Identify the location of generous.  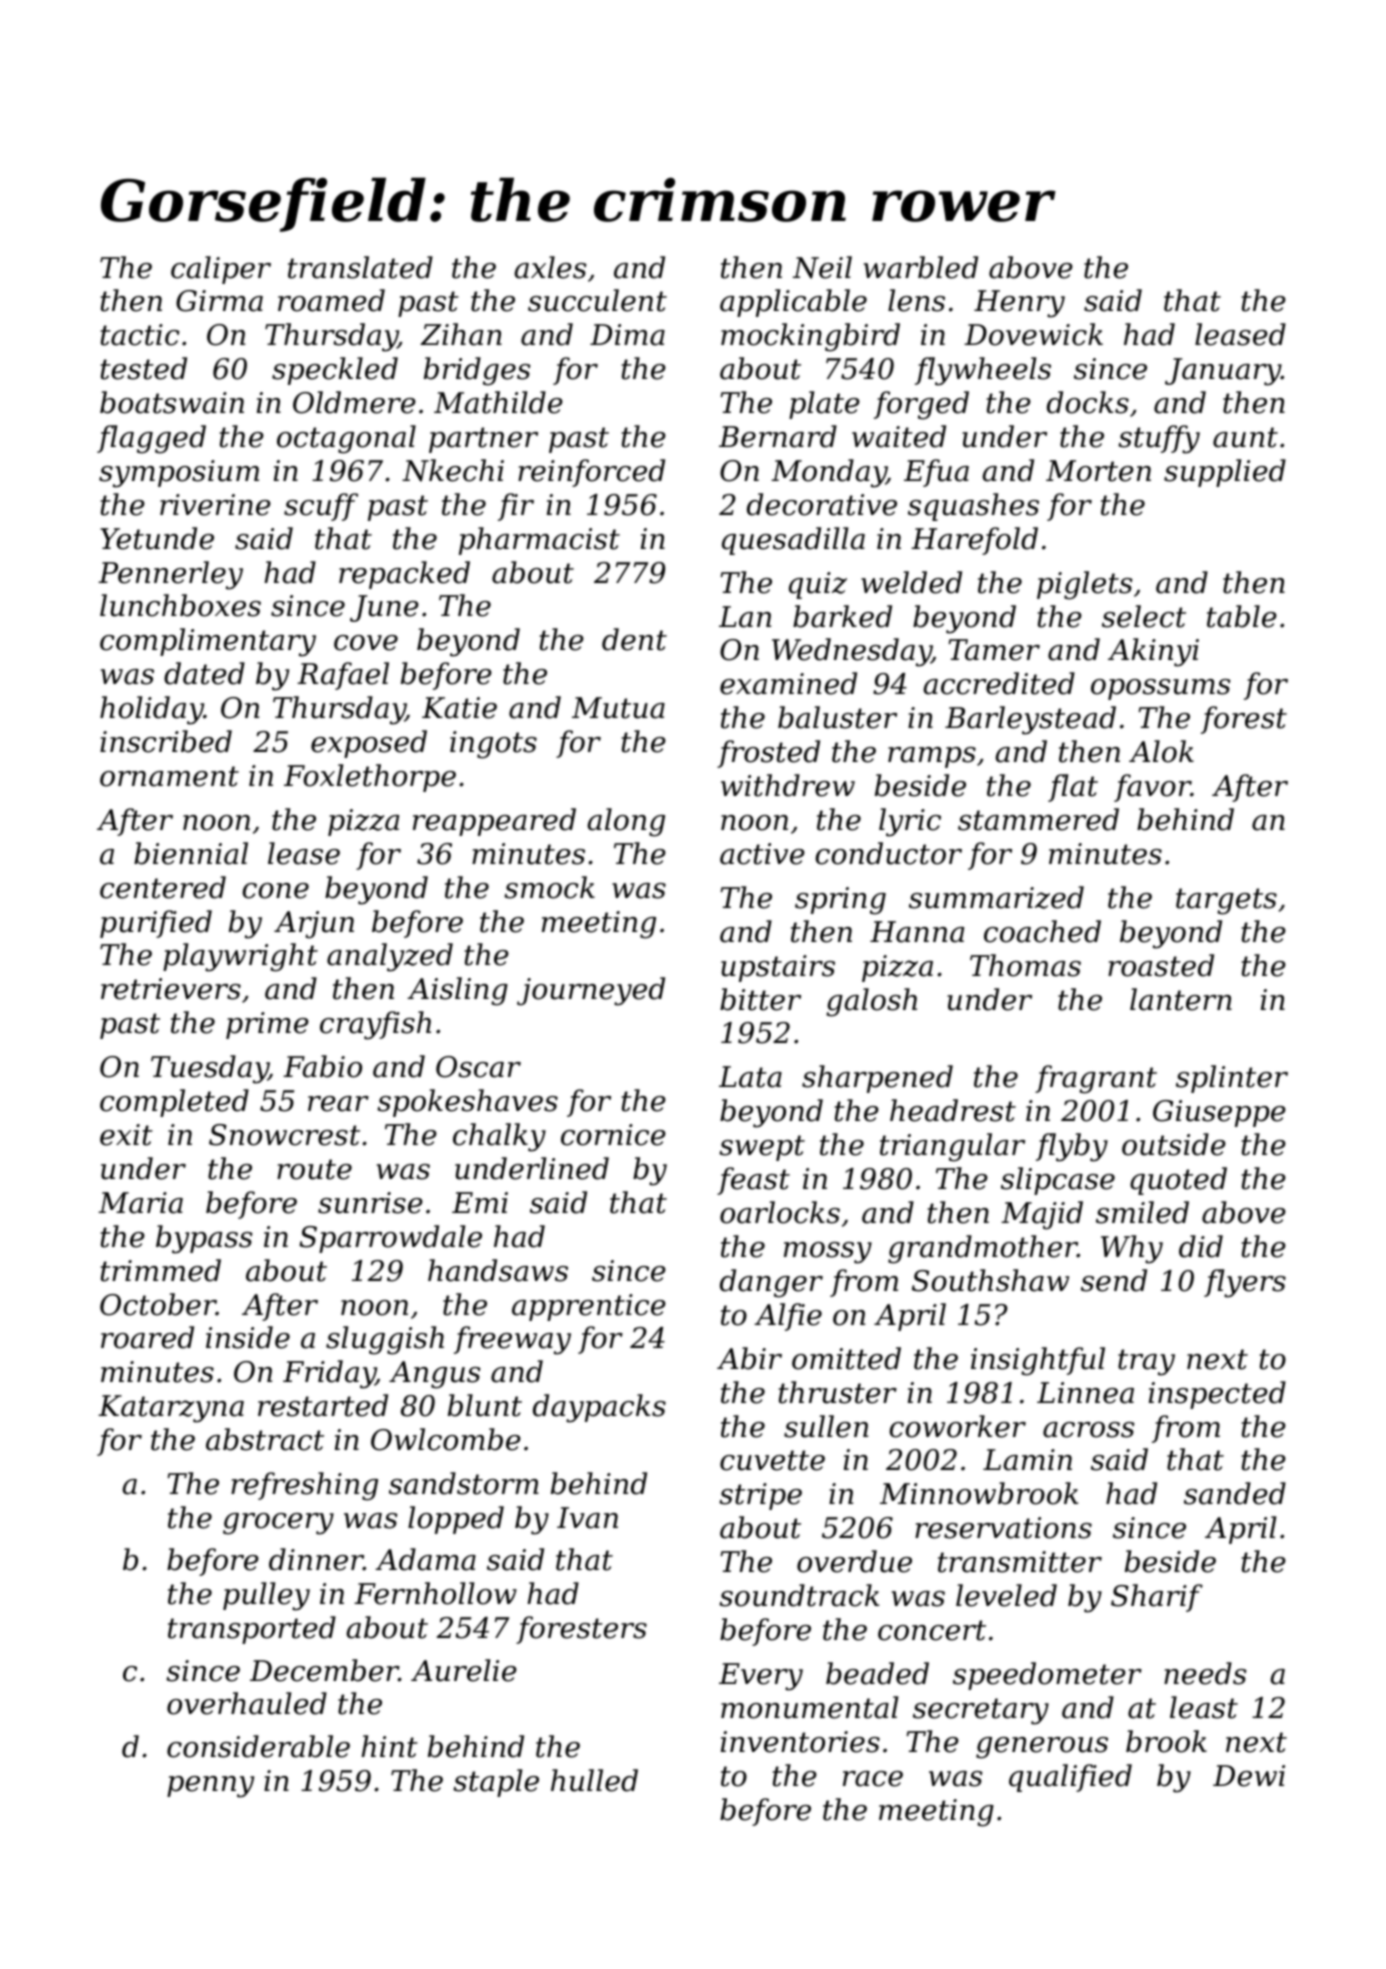
(1042, 1748).
